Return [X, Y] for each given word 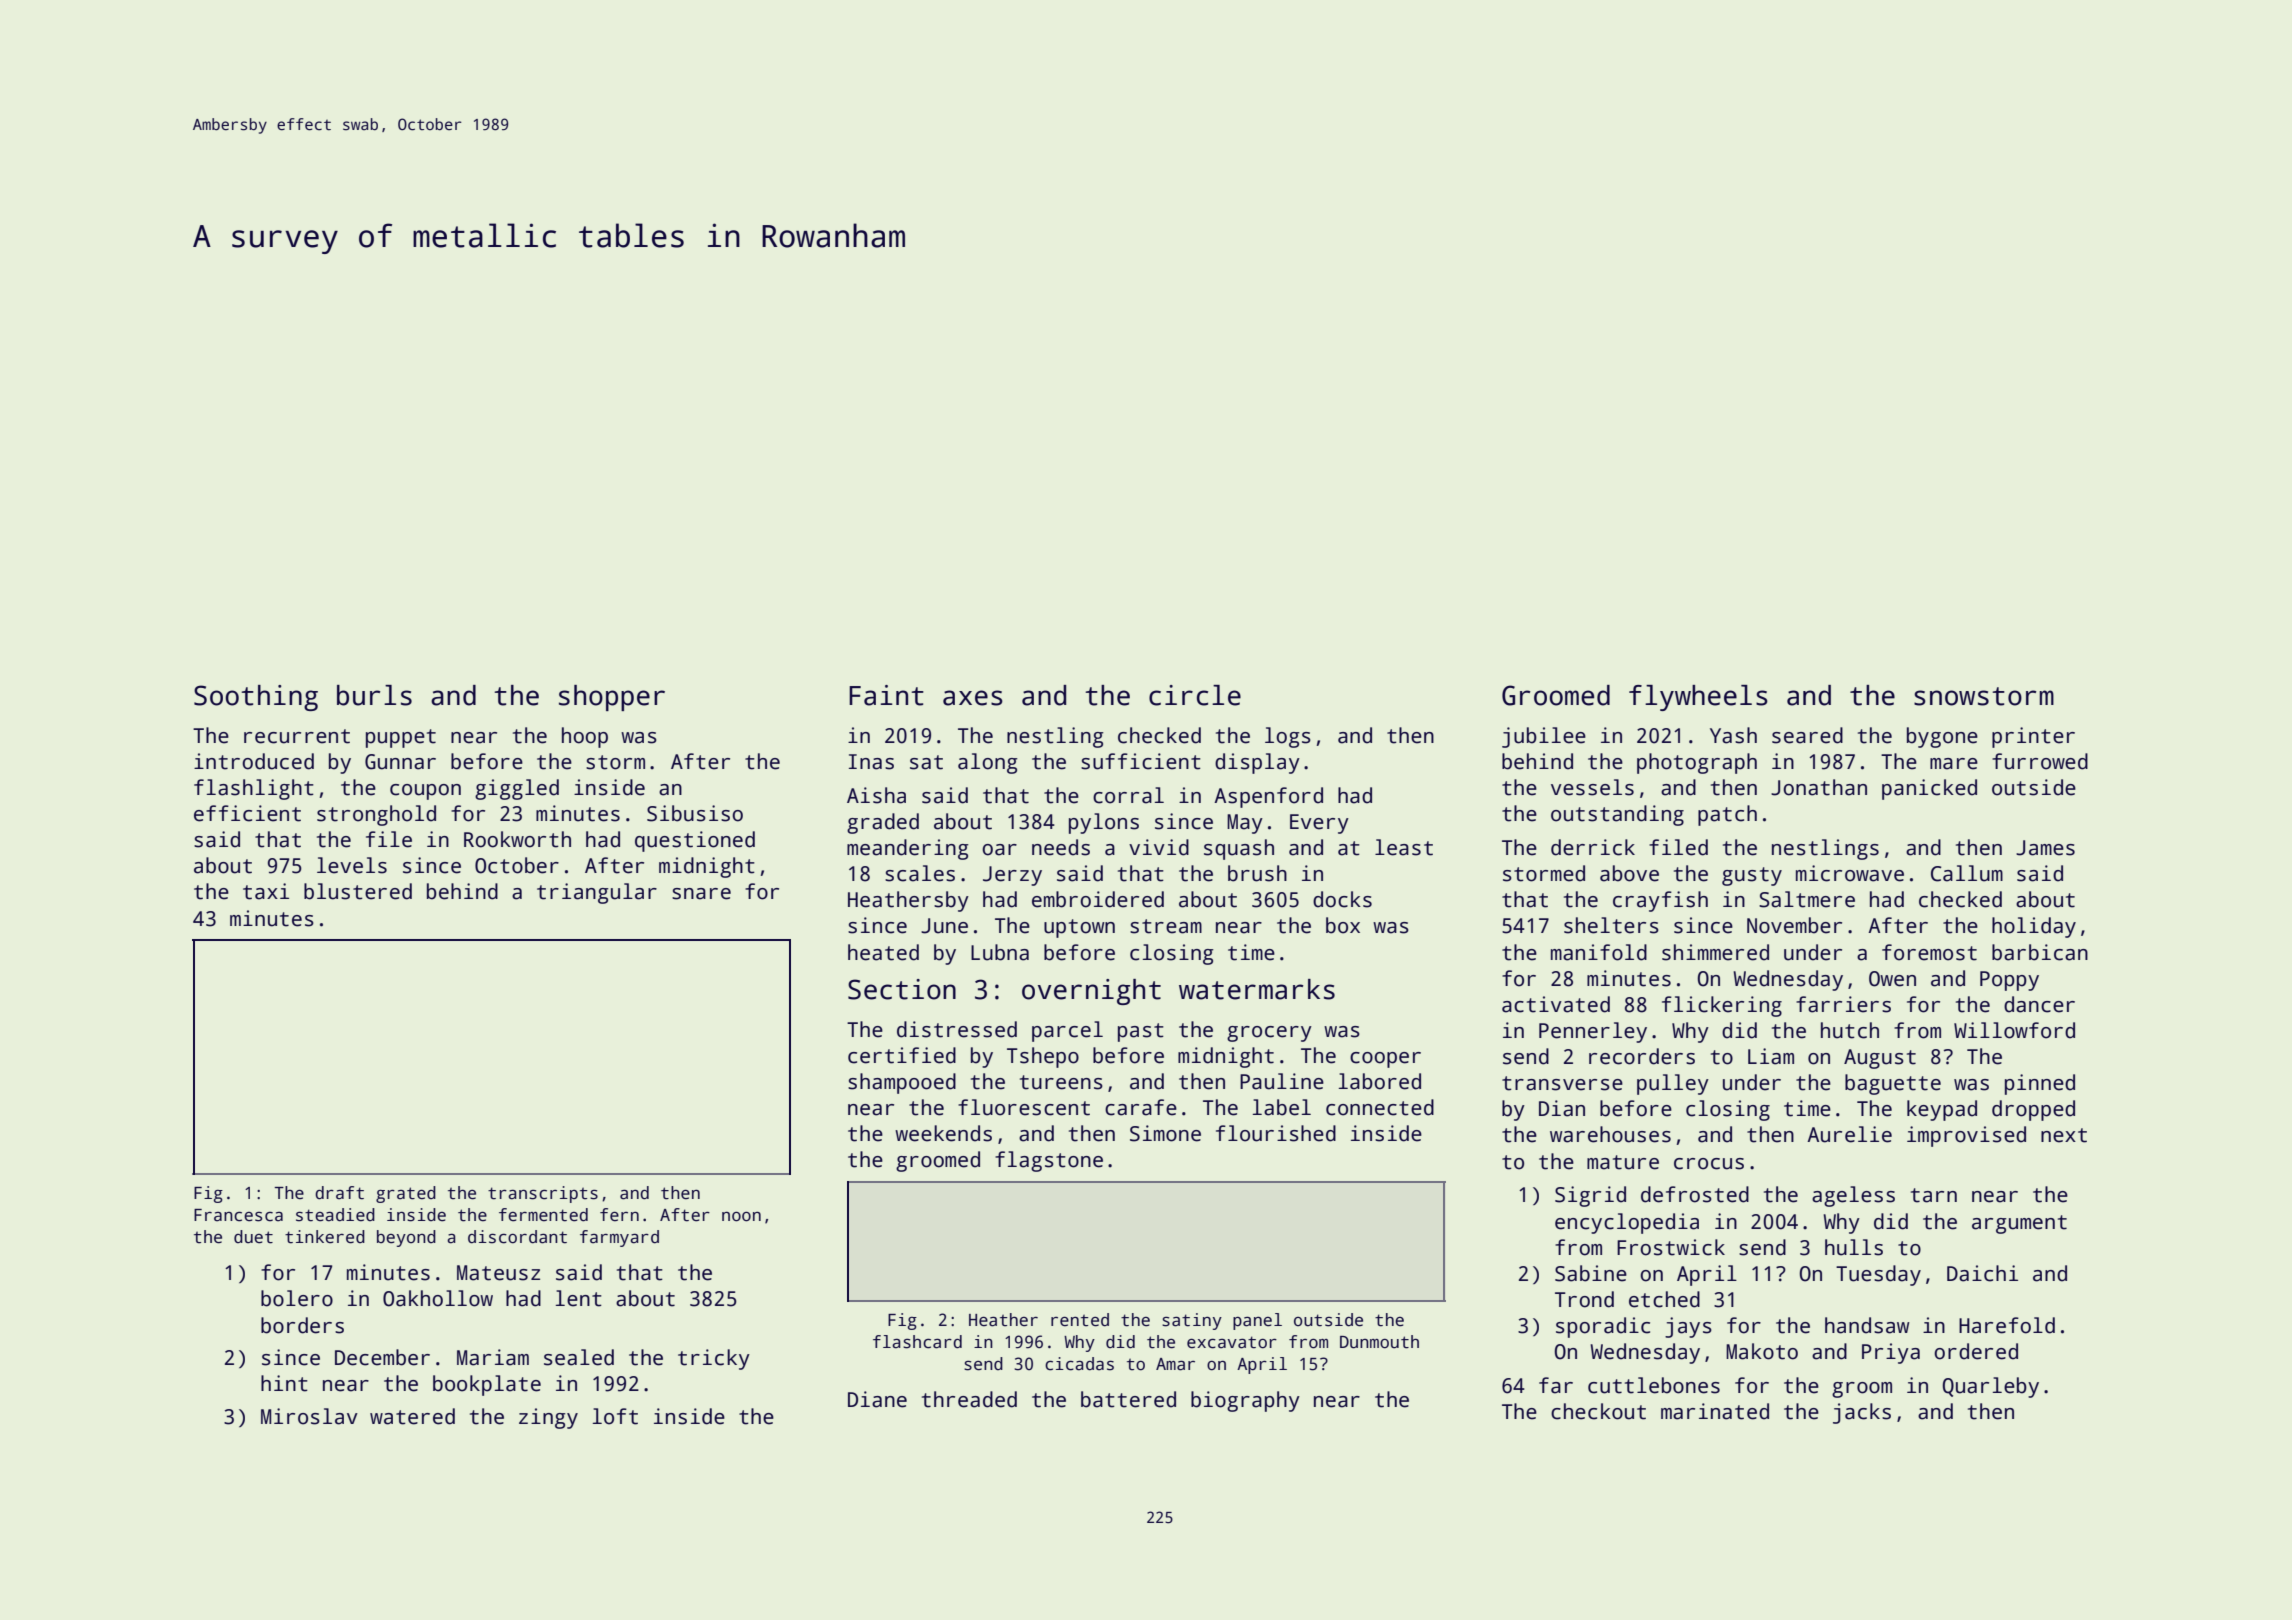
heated [883, 952]
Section [902, 989]
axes [973, 698]
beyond [406, 1238]
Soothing [256, 698]
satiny [1192, 1321]
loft [615, 1416]
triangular [597, 893]
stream [1166, 926]
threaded [969, 1399]
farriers [1843, 1004]
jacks [1862, 1413]
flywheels [1698, 698]
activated [1556, 1004]
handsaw [1867, 1325]
